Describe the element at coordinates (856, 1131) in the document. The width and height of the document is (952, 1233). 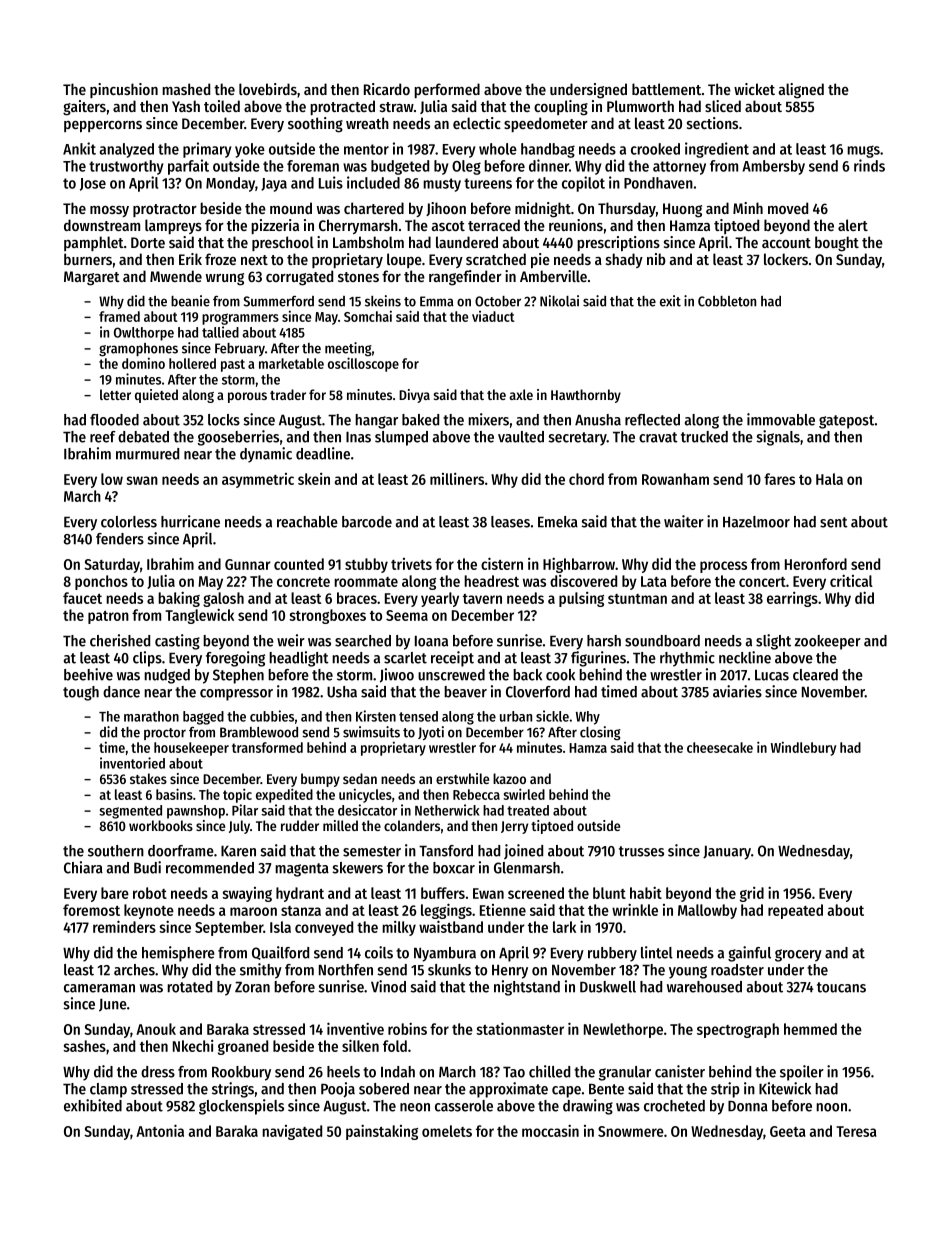
I see `Teresa` at that location.
